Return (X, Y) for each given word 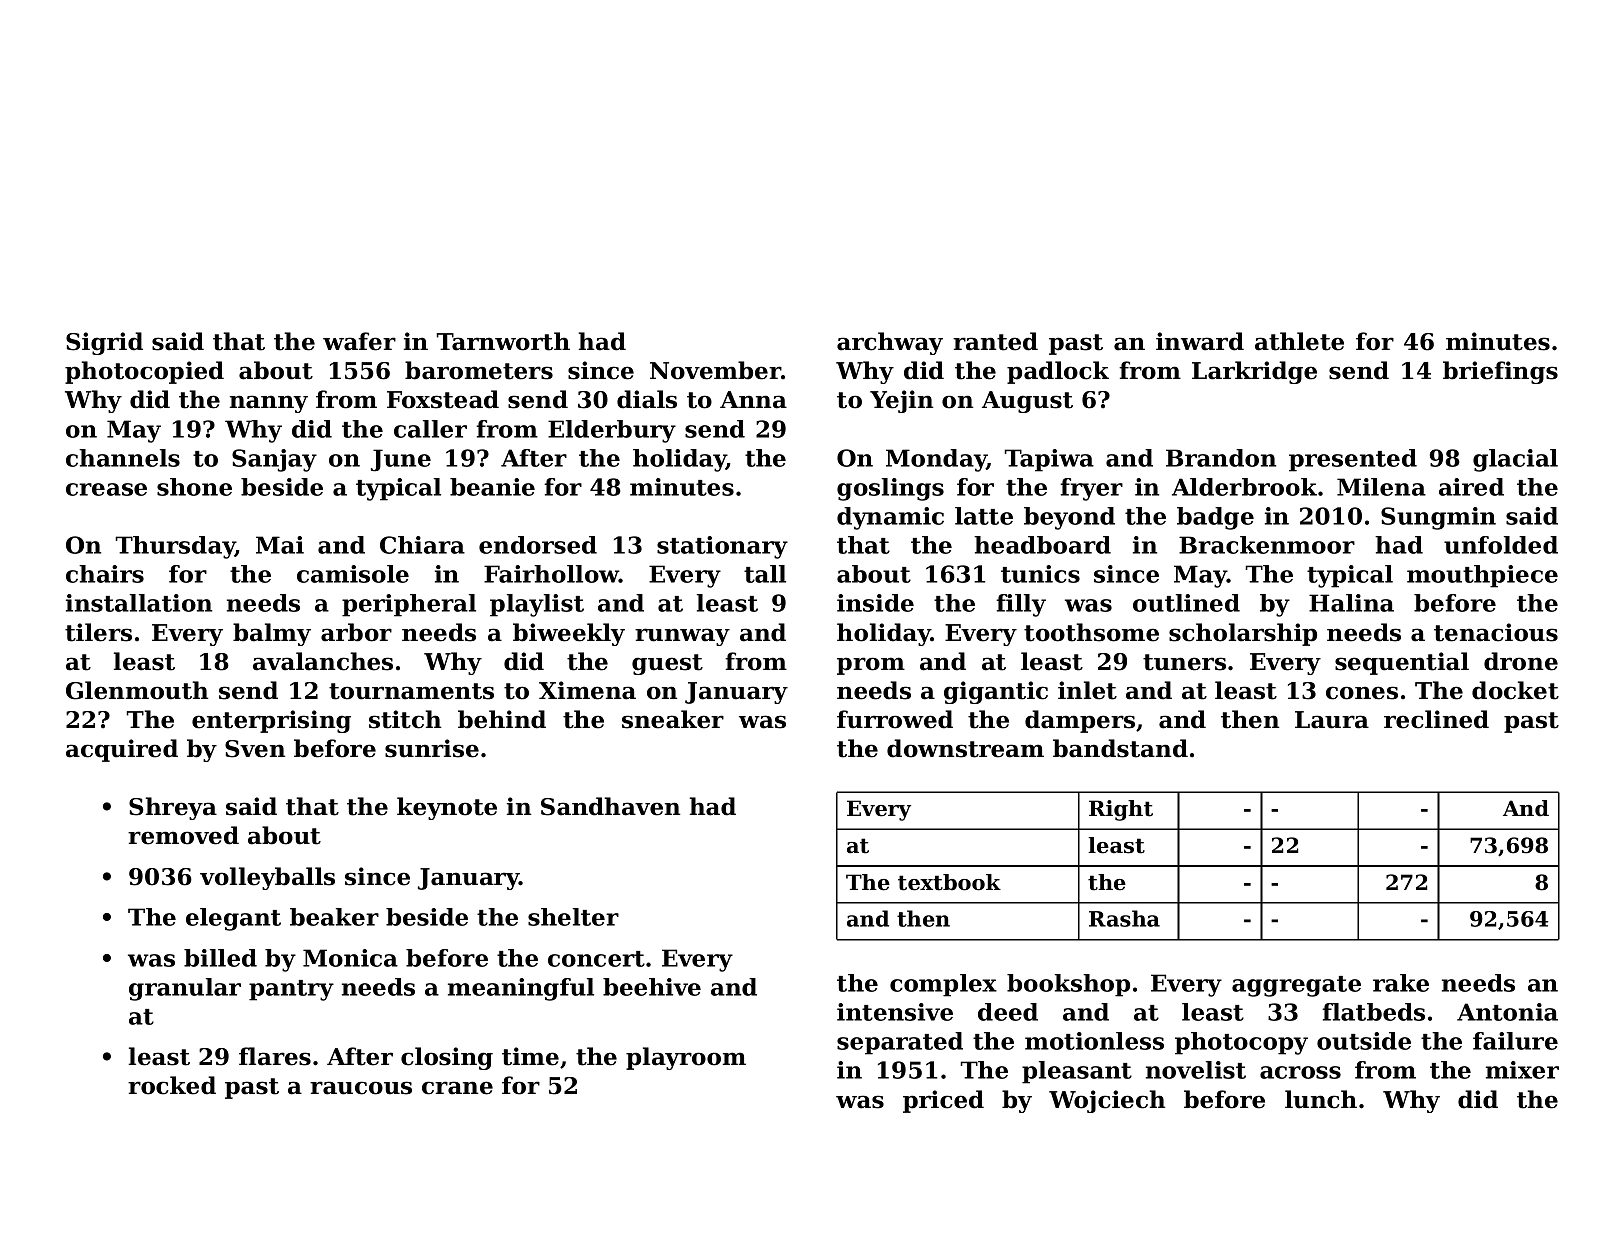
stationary (722, 547)
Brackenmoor (1267, 545)
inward (1200, 341)
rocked (172, 1085)
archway (890, 343)
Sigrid (104, 343)
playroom (686, 1058)
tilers (98, 632)
